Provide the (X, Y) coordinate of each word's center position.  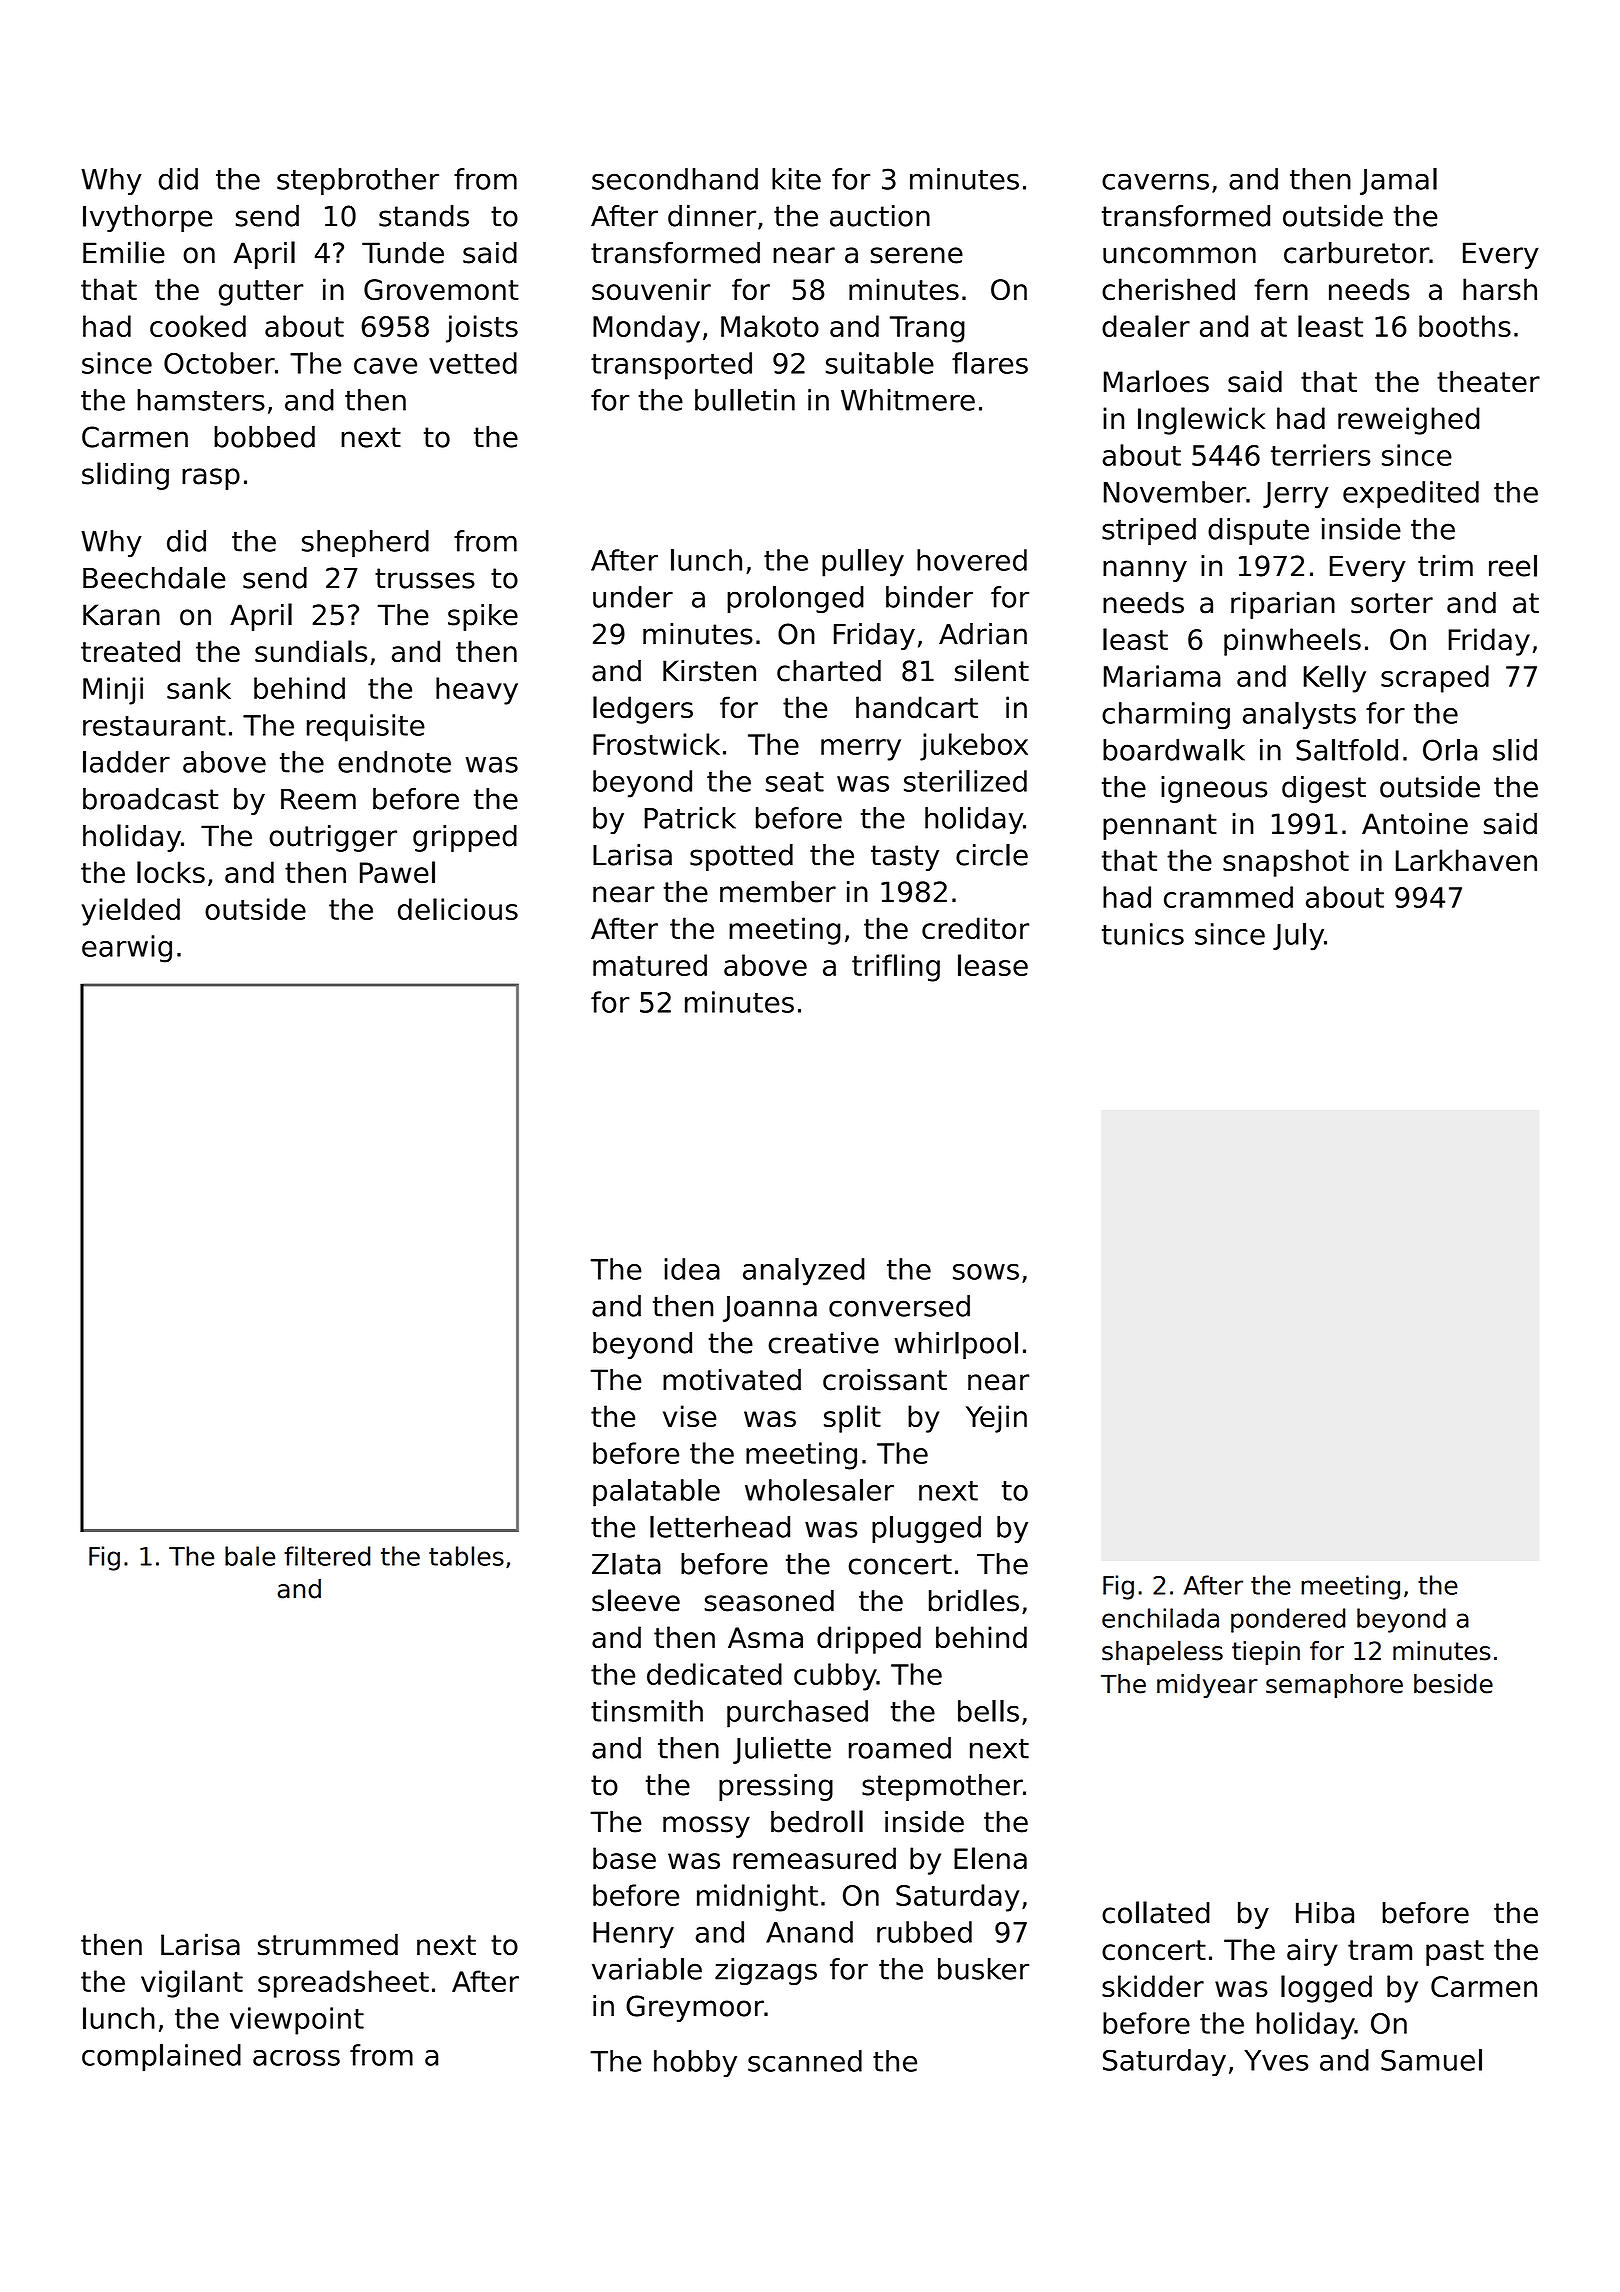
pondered (1288, 1620)
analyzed (804, 1272)
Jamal (1398, 181)
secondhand (675, 179)
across (296, 2058)
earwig (127, 949)
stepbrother (358, 181)
